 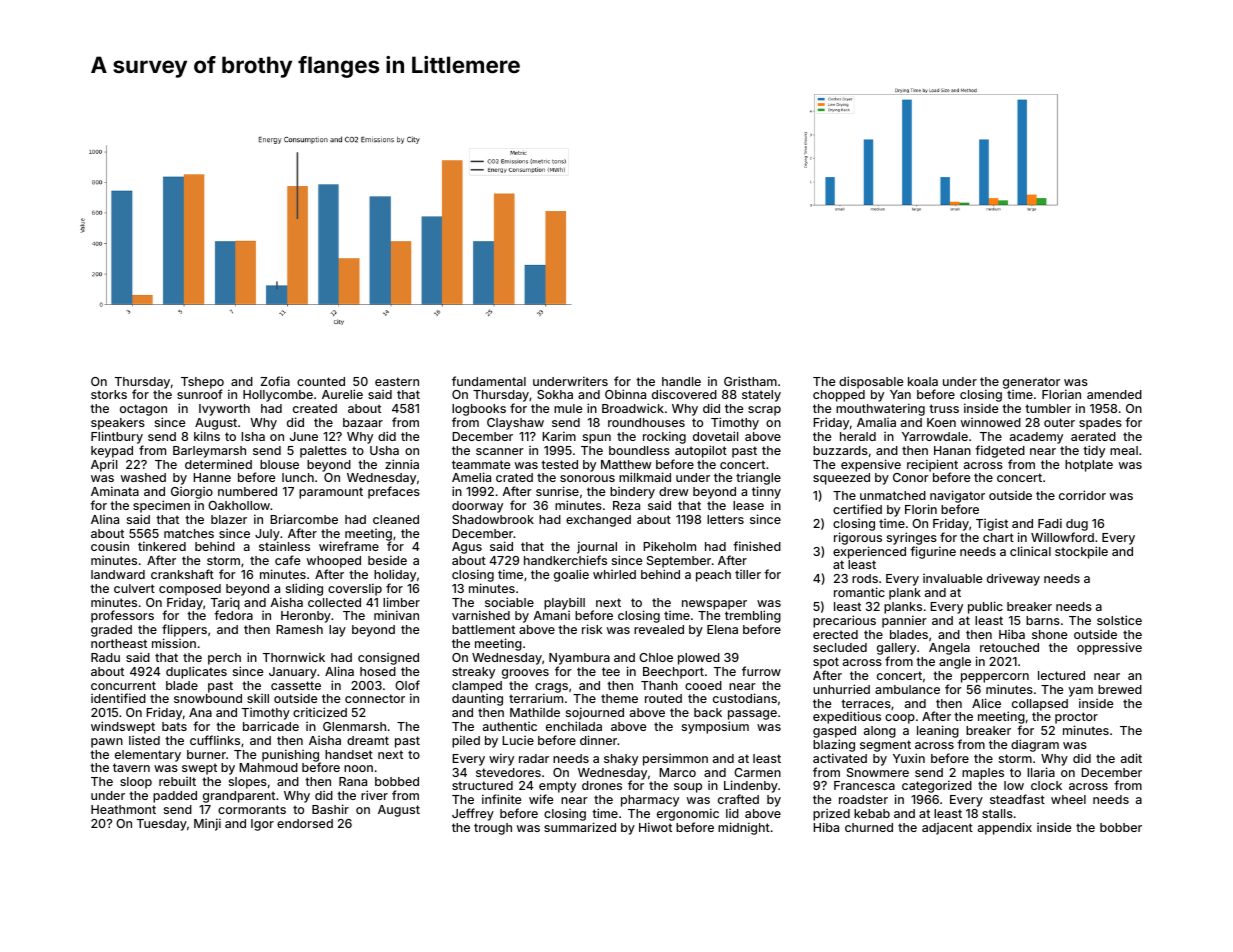 I want to click on newspaper, so click(x=714, y=605).
